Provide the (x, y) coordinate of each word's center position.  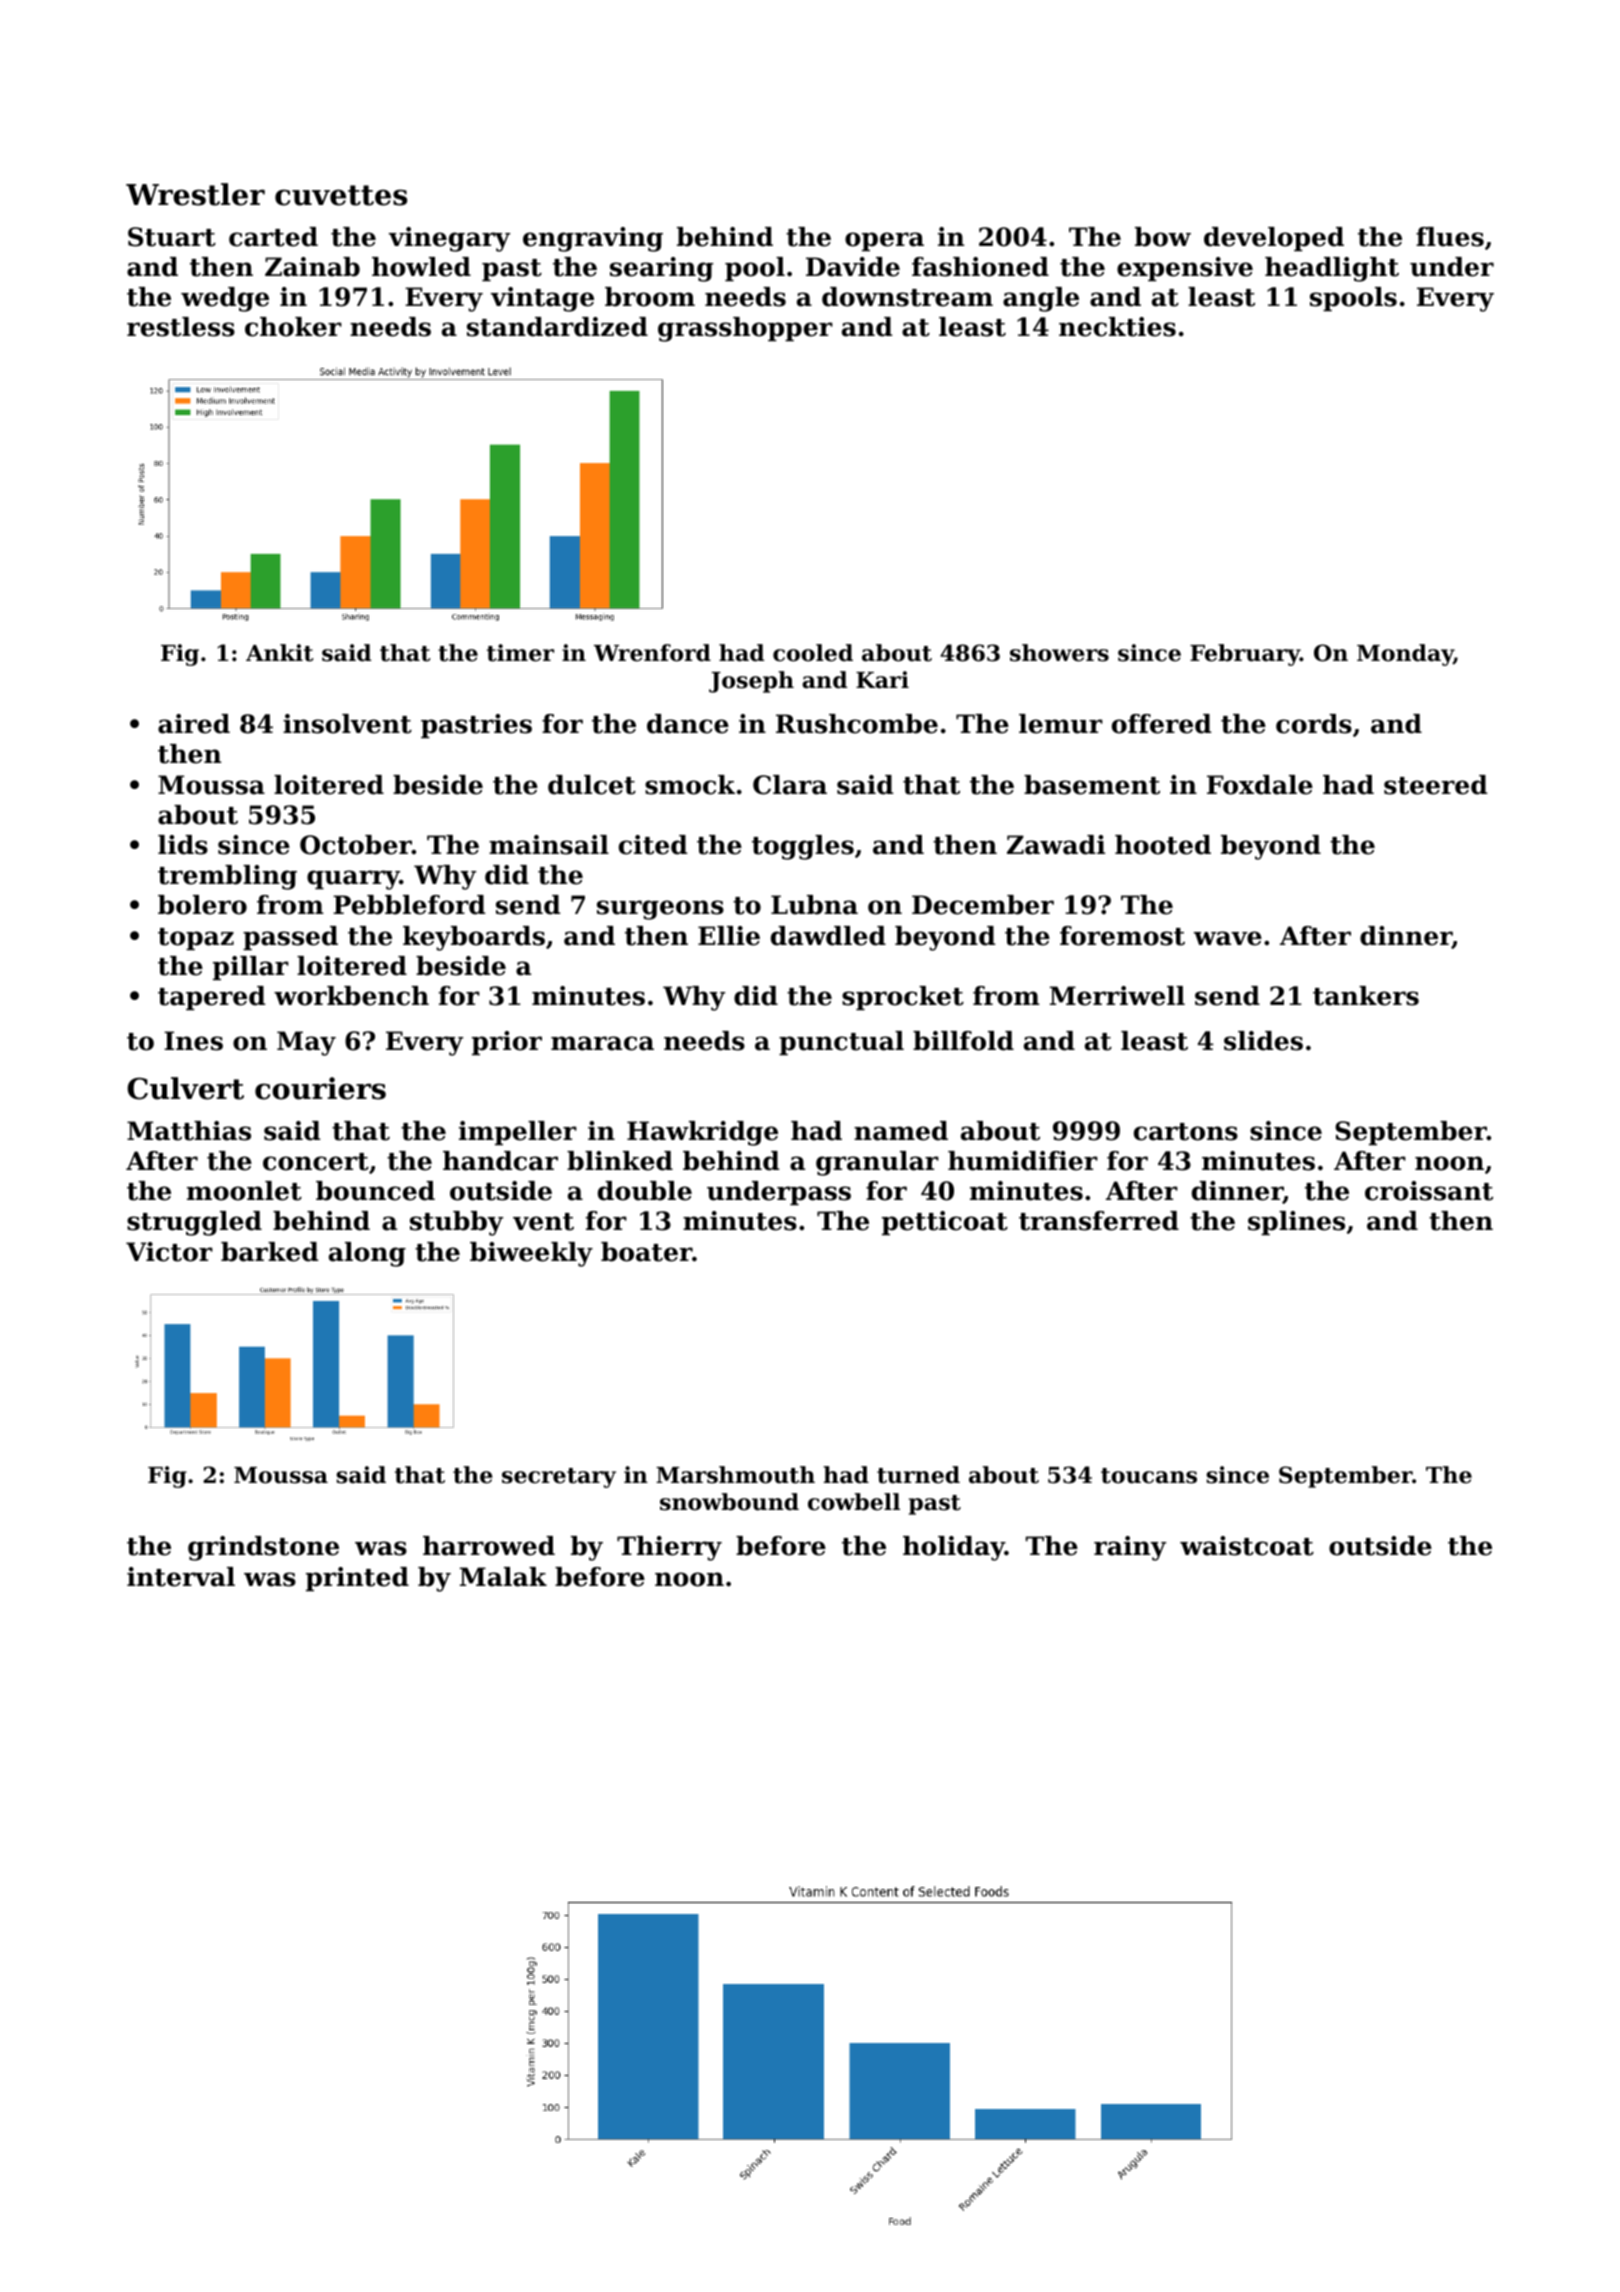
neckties (1117, 327)
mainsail (549, 845)
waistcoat (1247, 1546)
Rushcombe (857, 724)
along (367, 1254)
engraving (593, 239)
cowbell (854, 1502)
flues (1450, 237)
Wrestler (195, 194)
